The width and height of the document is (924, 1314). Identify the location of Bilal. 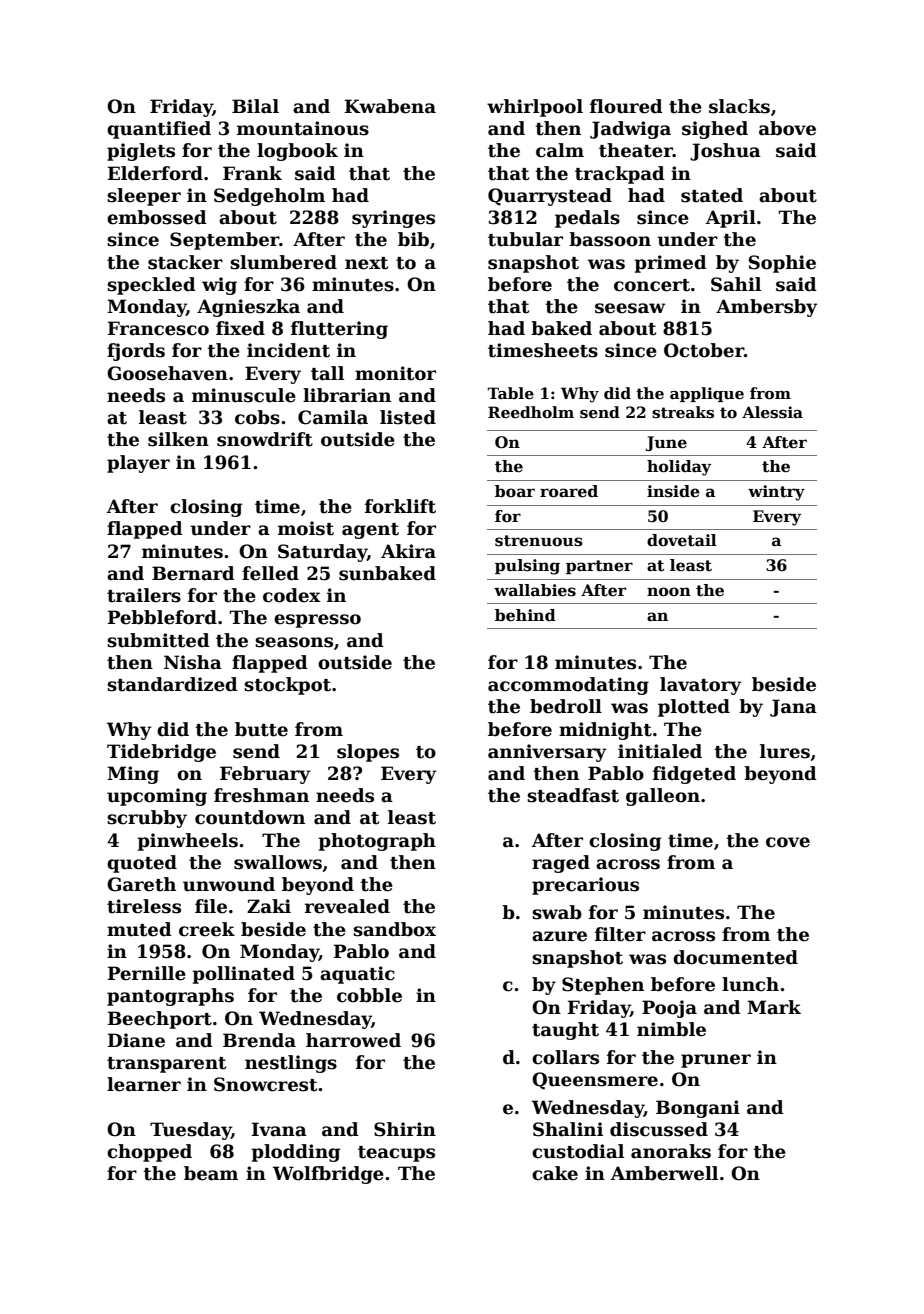
(255, 106).
